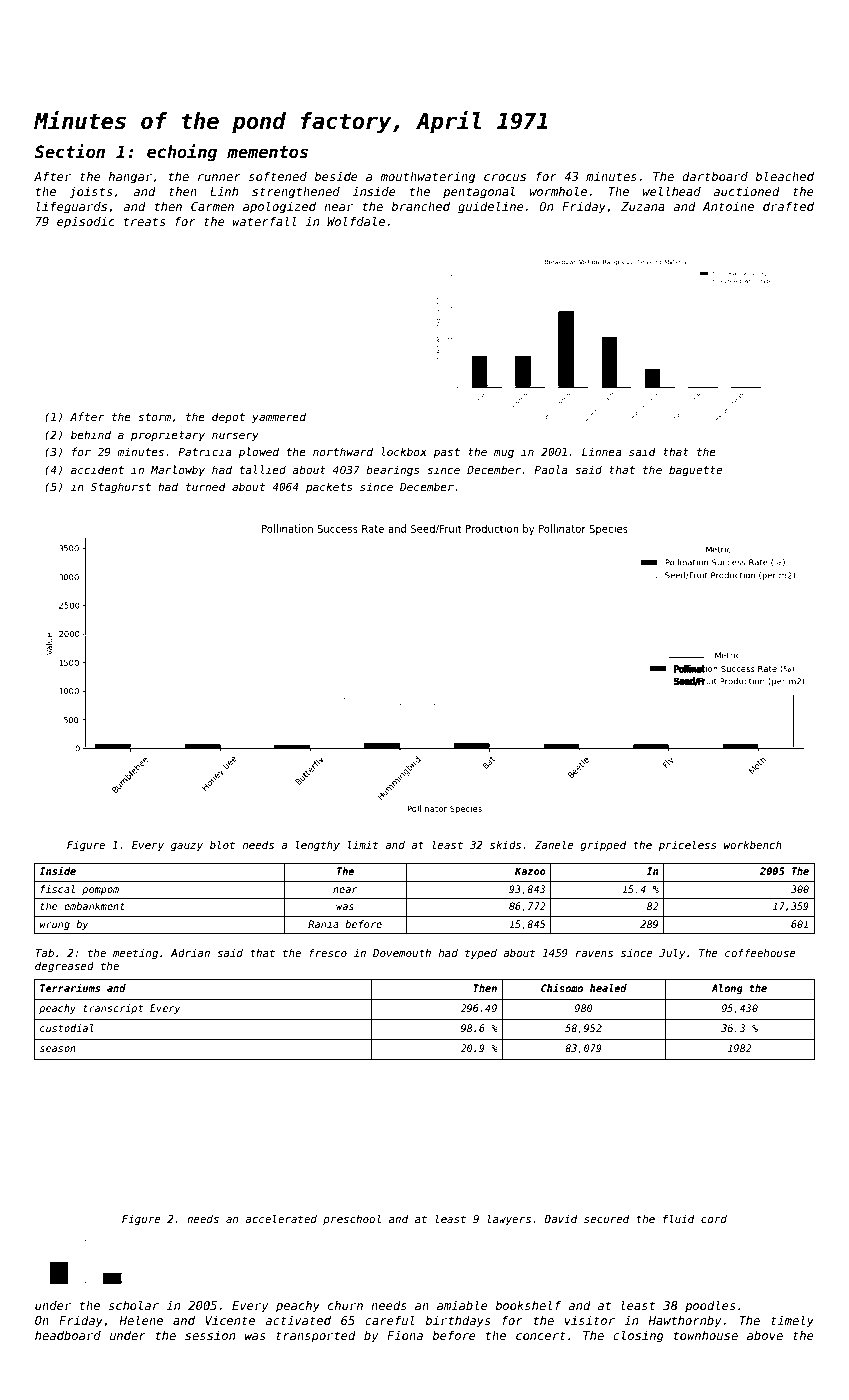 This image has height=1400, width=849. What do you see at coordinates (328, 952) in the image?
I see `fresco` at bounding box center [328, 952].
